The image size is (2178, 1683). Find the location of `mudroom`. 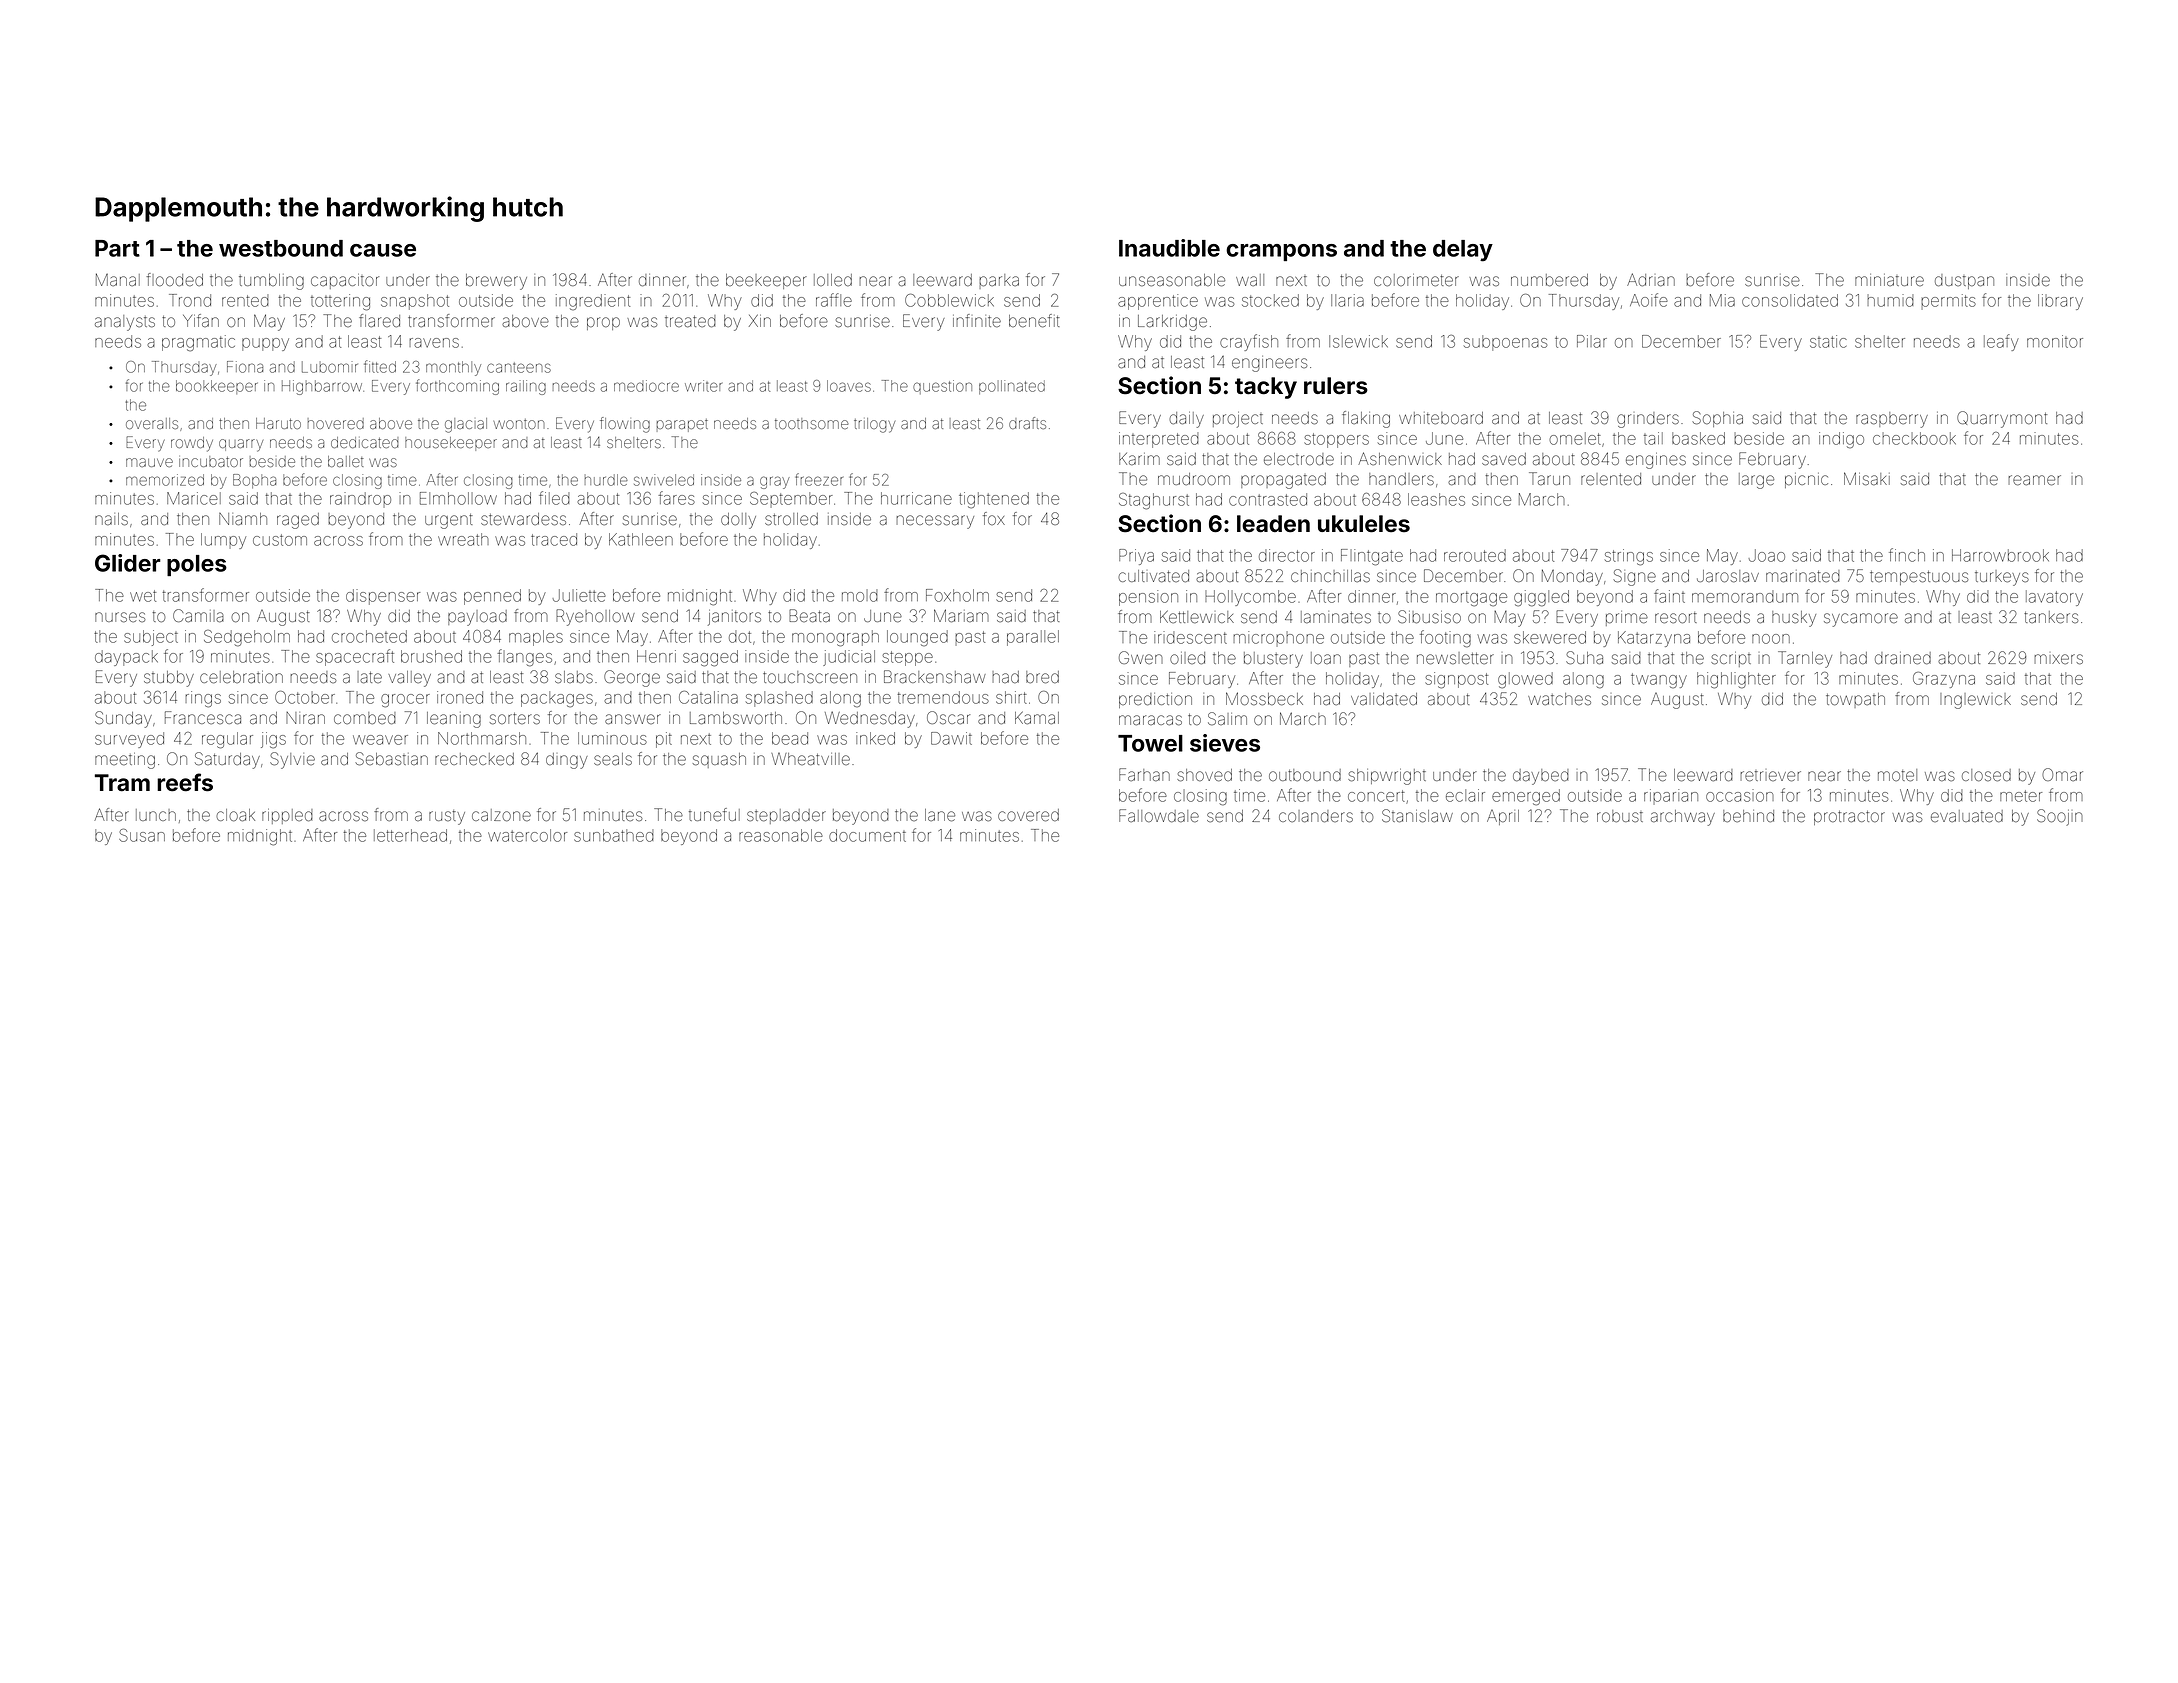

mudroom is located at coordinates (1194, 479).
